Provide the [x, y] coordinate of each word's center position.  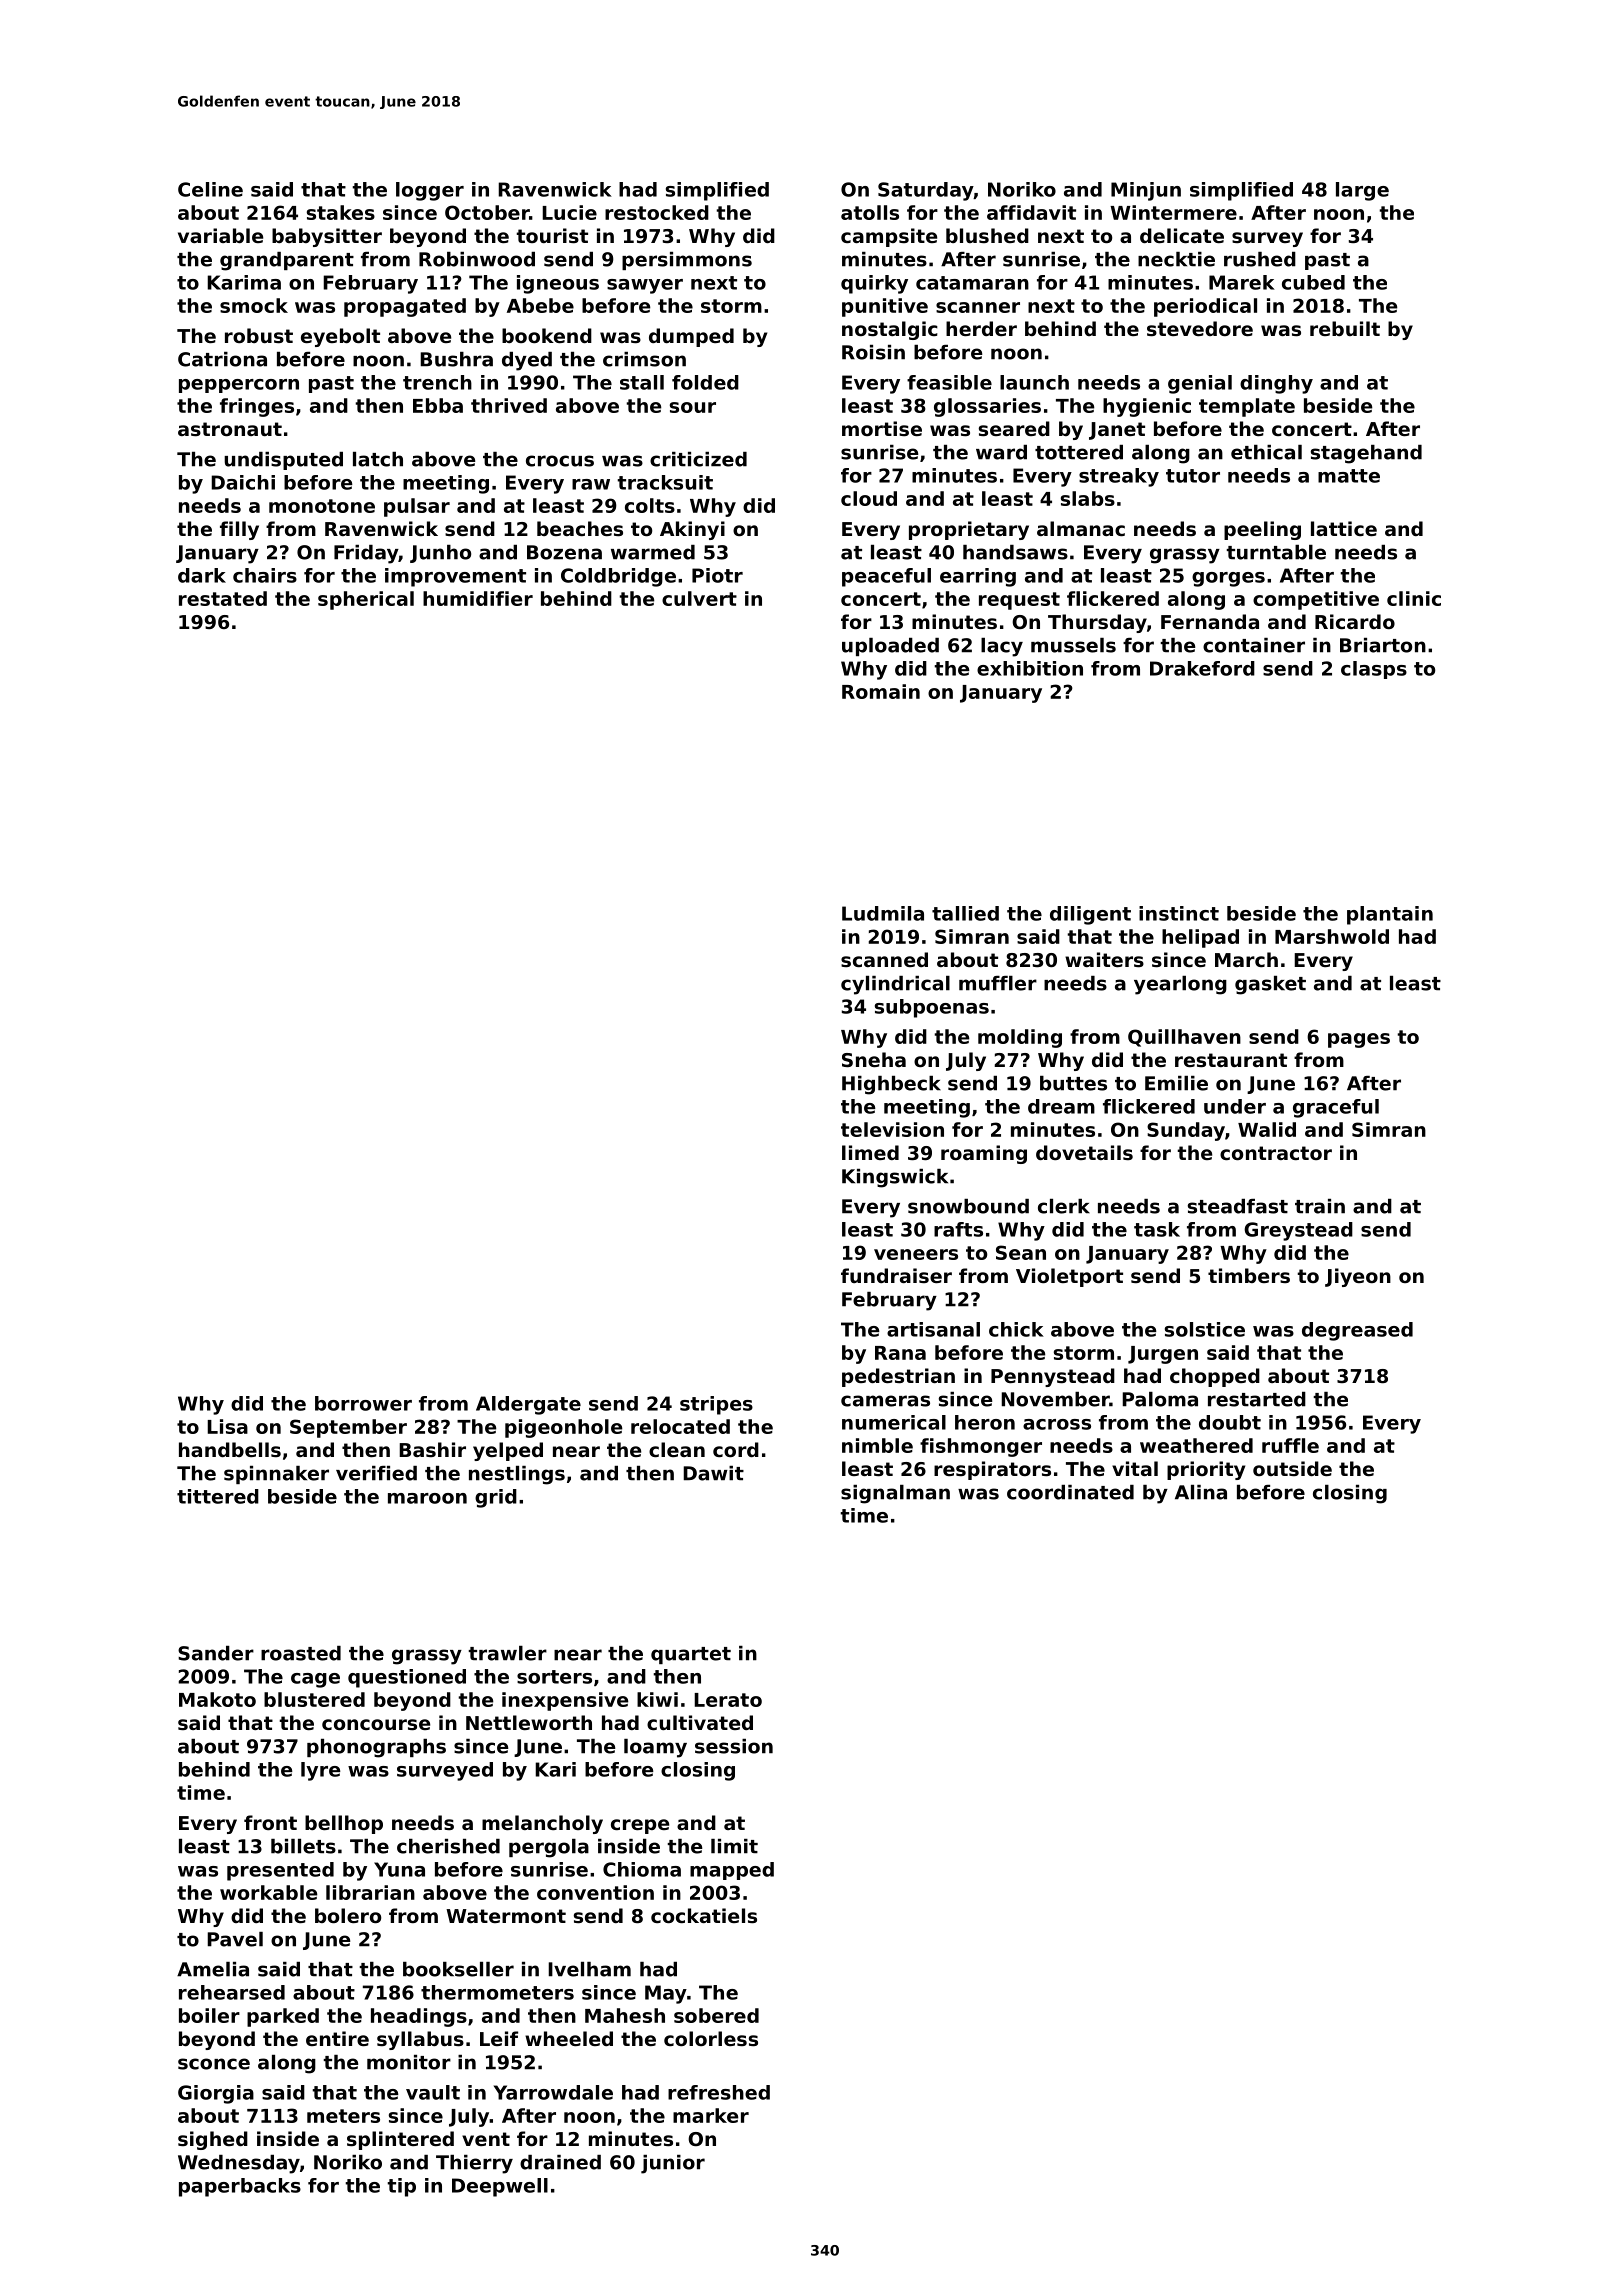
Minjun [1146, 191]
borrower [363, 1403]
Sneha [874, 1059]
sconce [214, 2064]
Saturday [925, 191]
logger [430, 191]
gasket [1270, 985]
